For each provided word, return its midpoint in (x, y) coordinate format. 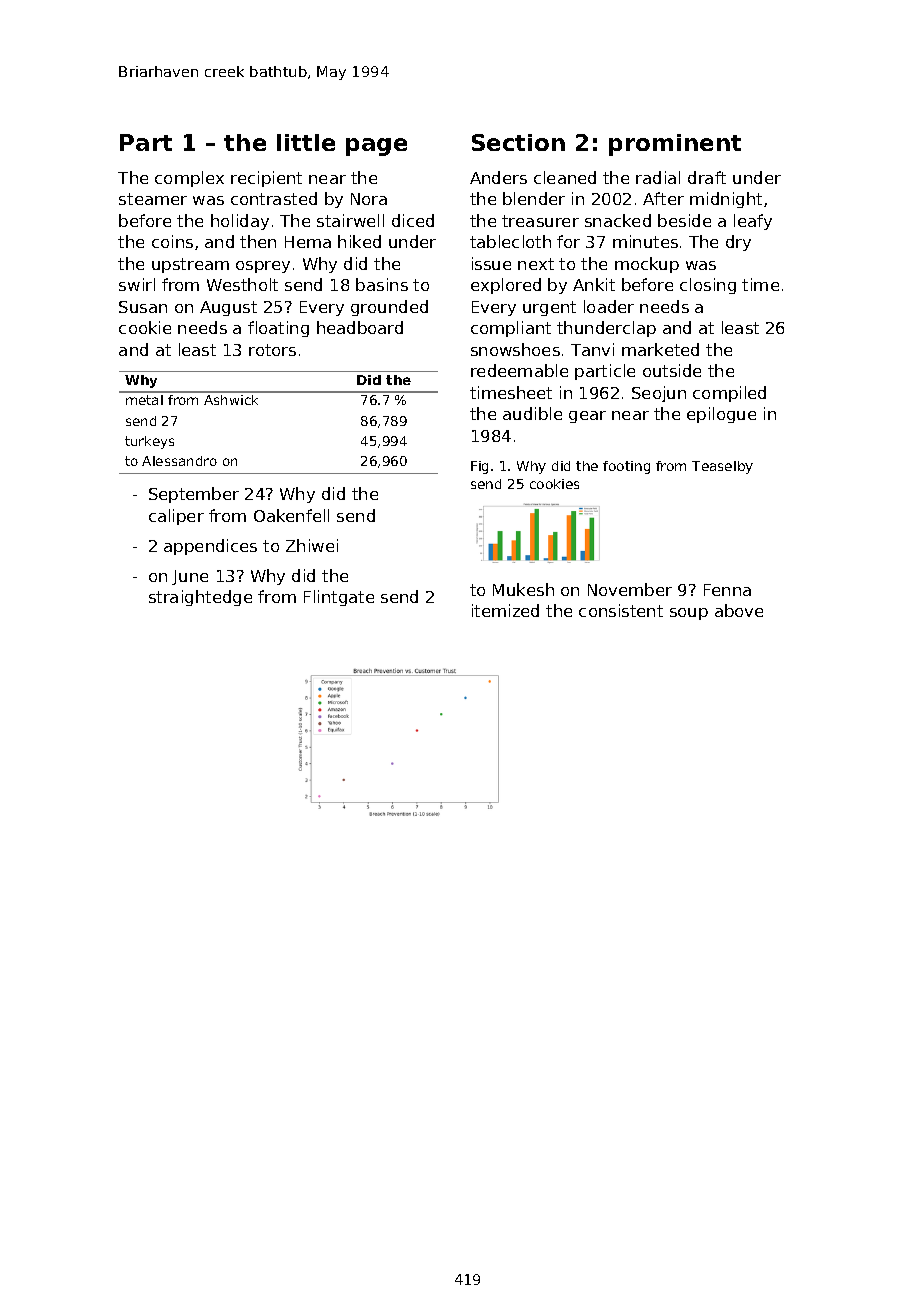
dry (738, 243)
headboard (360, 327)
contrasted (274, 198)
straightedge (200, 598)
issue (491, 263)
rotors (272, 350)
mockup (647, 265)
